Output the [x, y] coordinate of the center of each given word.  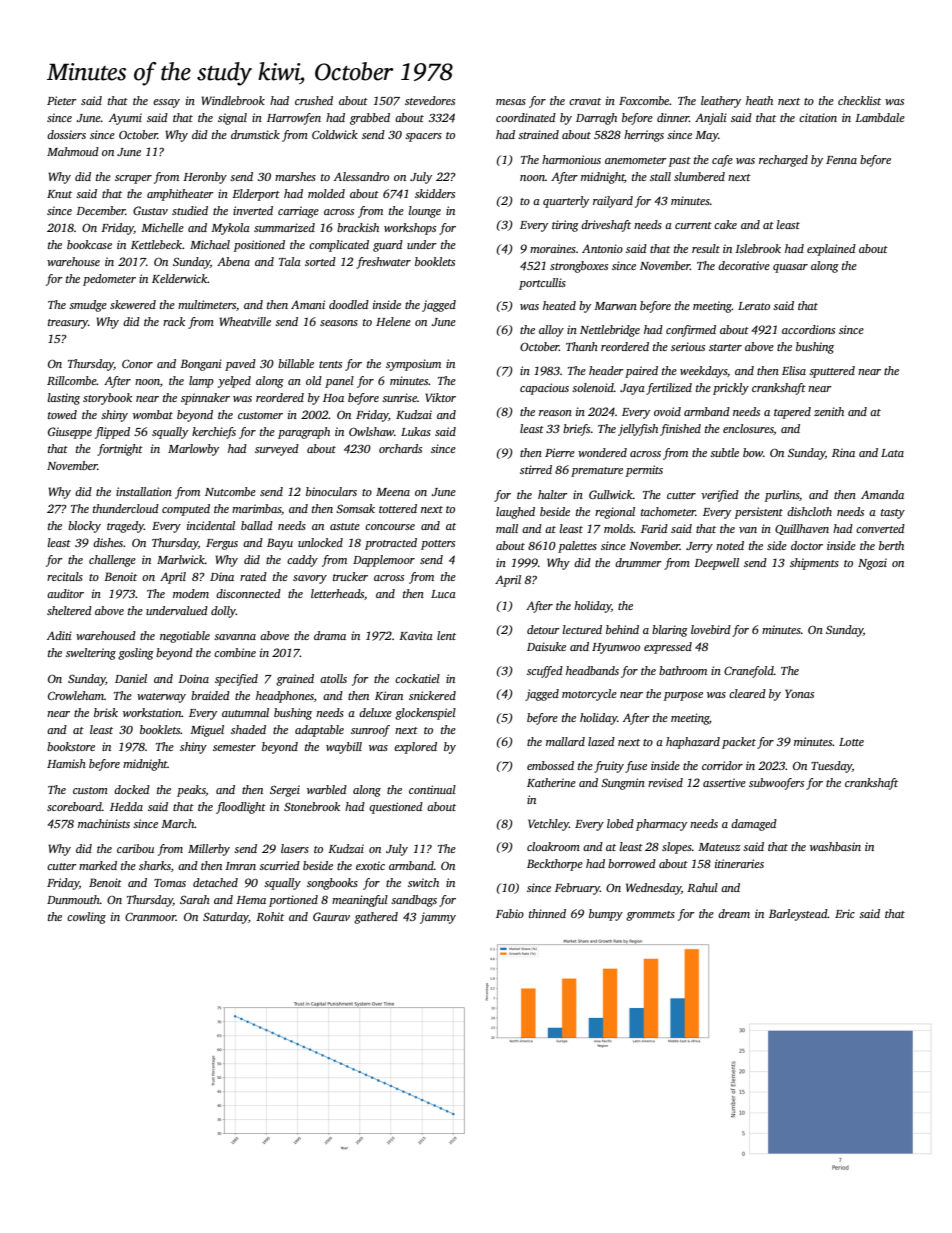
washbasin [835, 846]
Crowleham [76, 695]
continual [432, 789]
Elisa [794, 370]
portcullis [542, 284]
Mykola [230, 229]
